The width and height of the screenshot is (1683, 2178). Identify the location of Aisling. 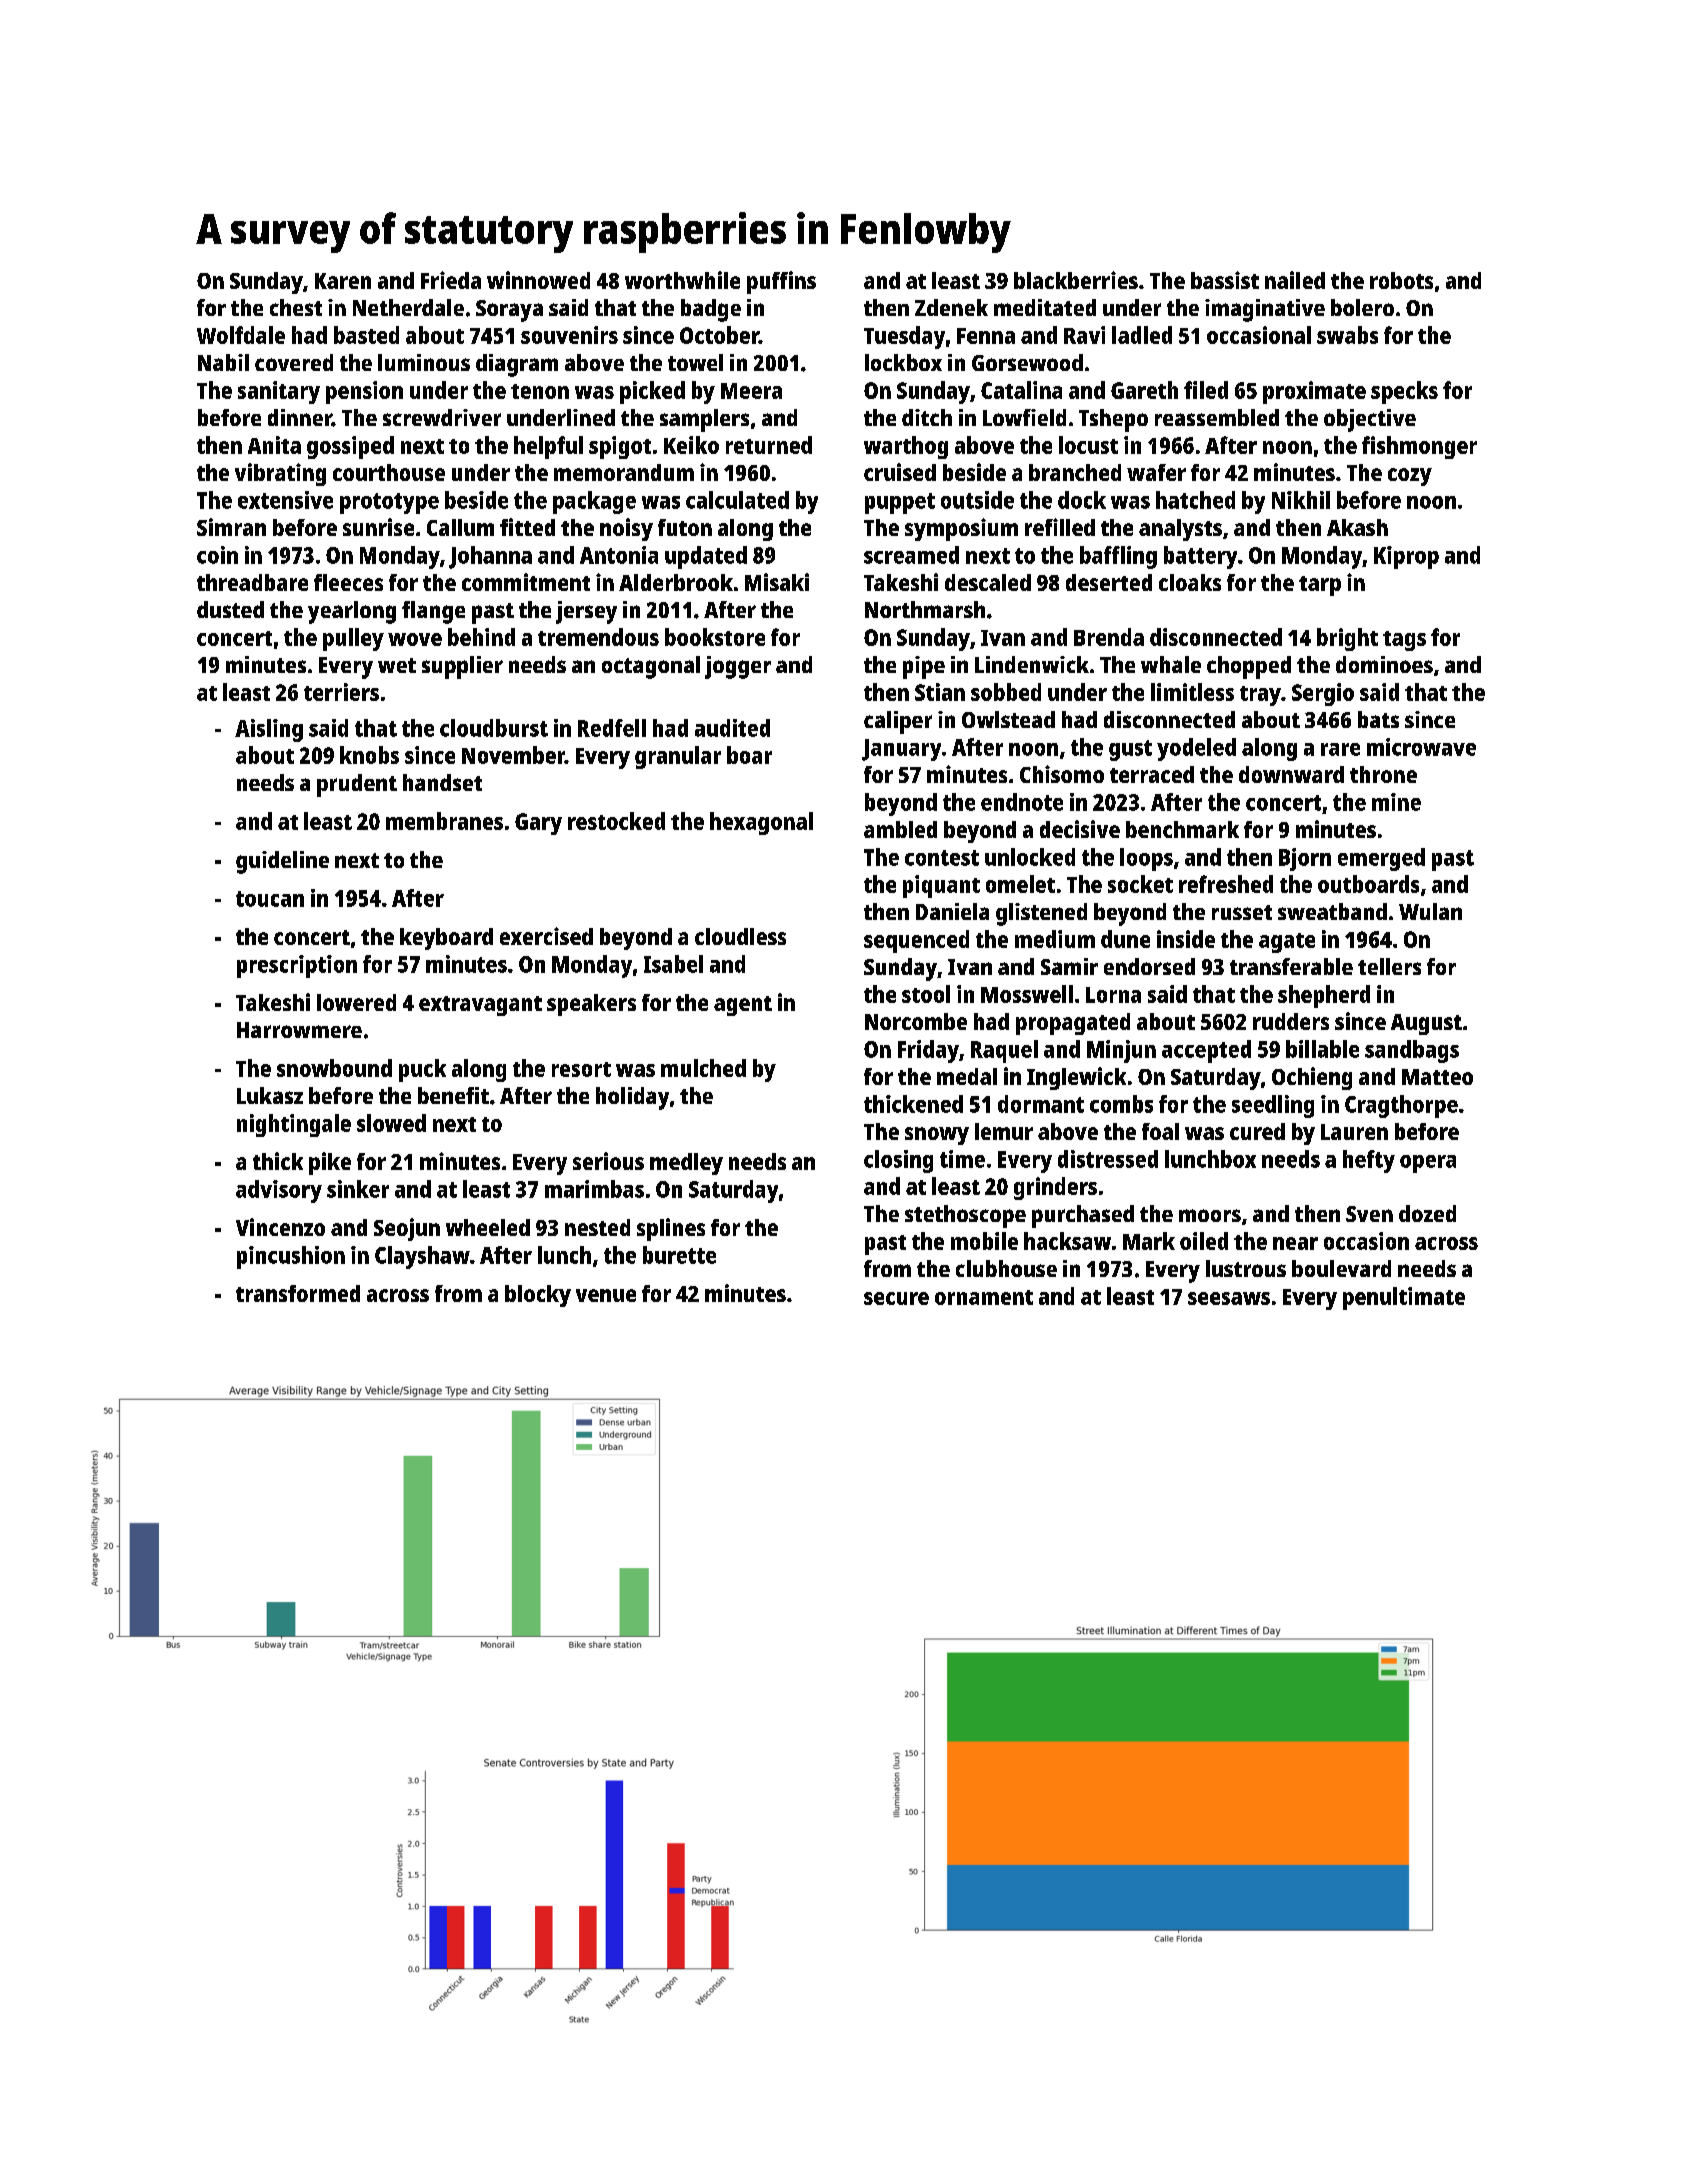
(269, 730).
